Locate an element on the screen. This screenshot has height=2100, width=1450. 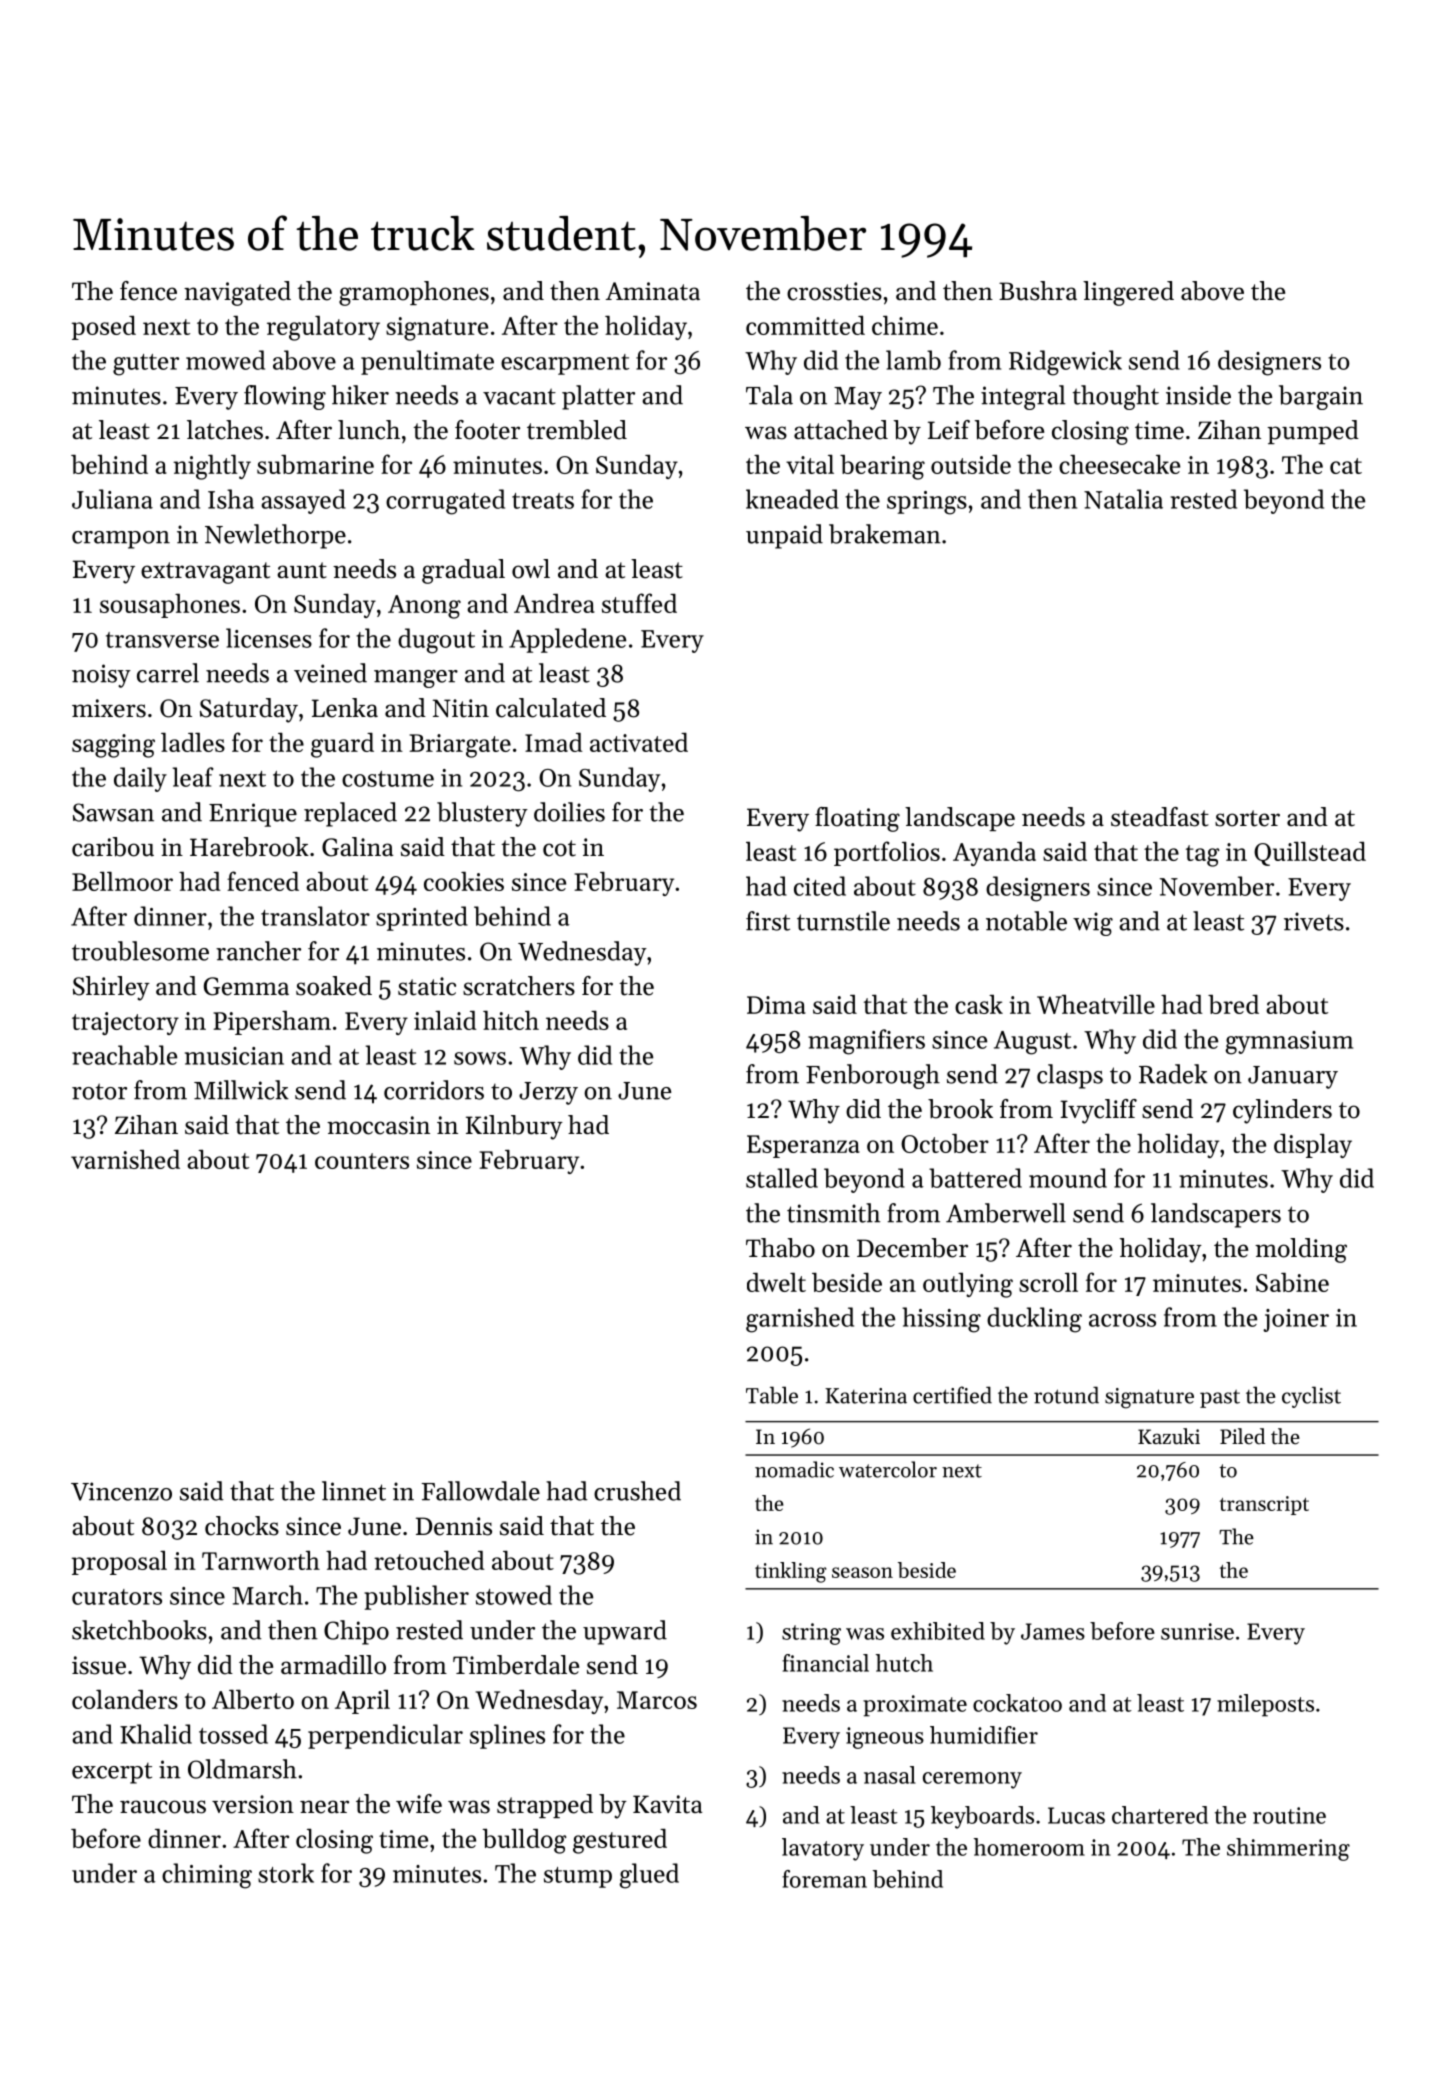
brakeman is located at coordinates (885, 534).
